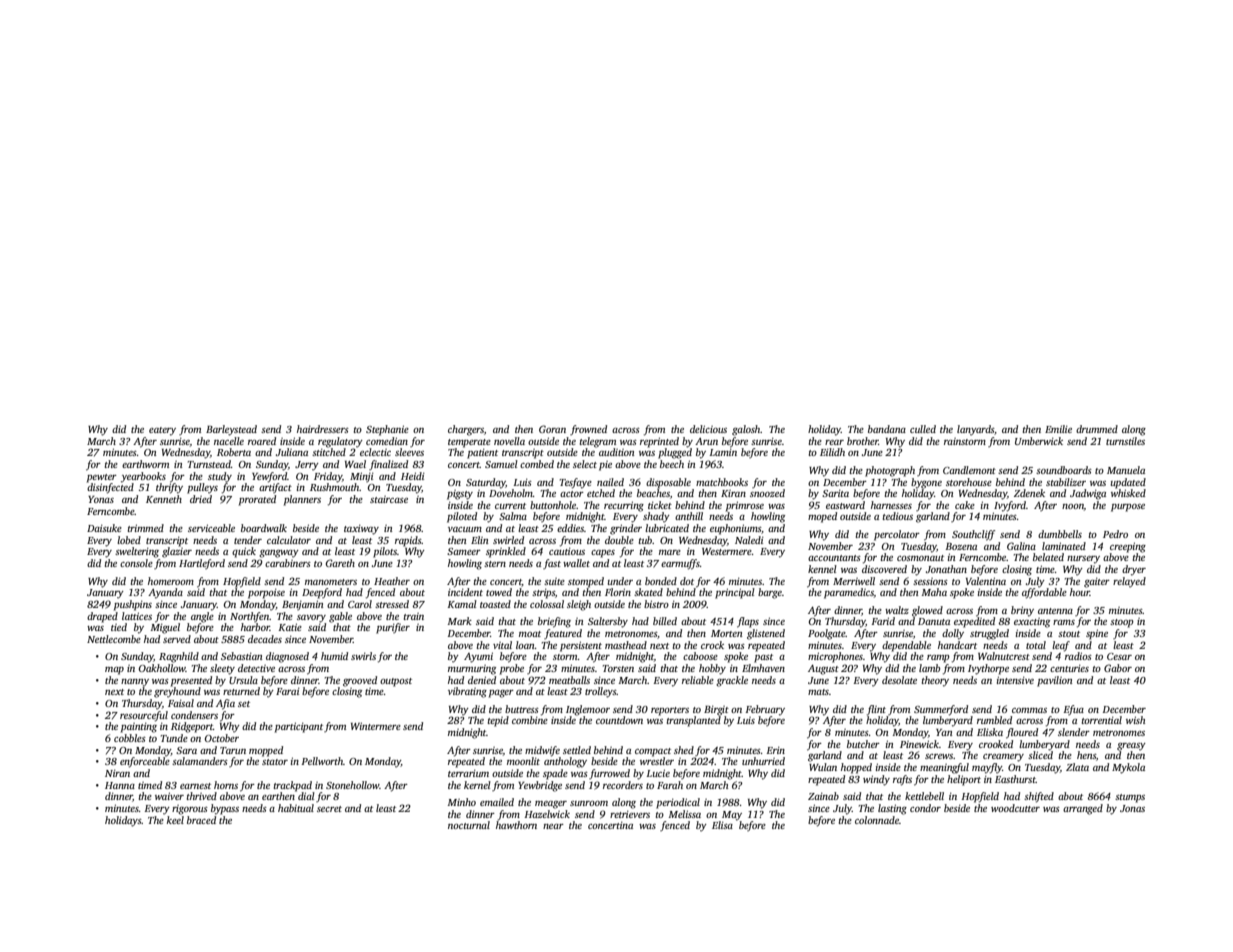  What do you see at coordinates (570, 528) in the image?
I see `eddies` at bounding box center [570, 528].
